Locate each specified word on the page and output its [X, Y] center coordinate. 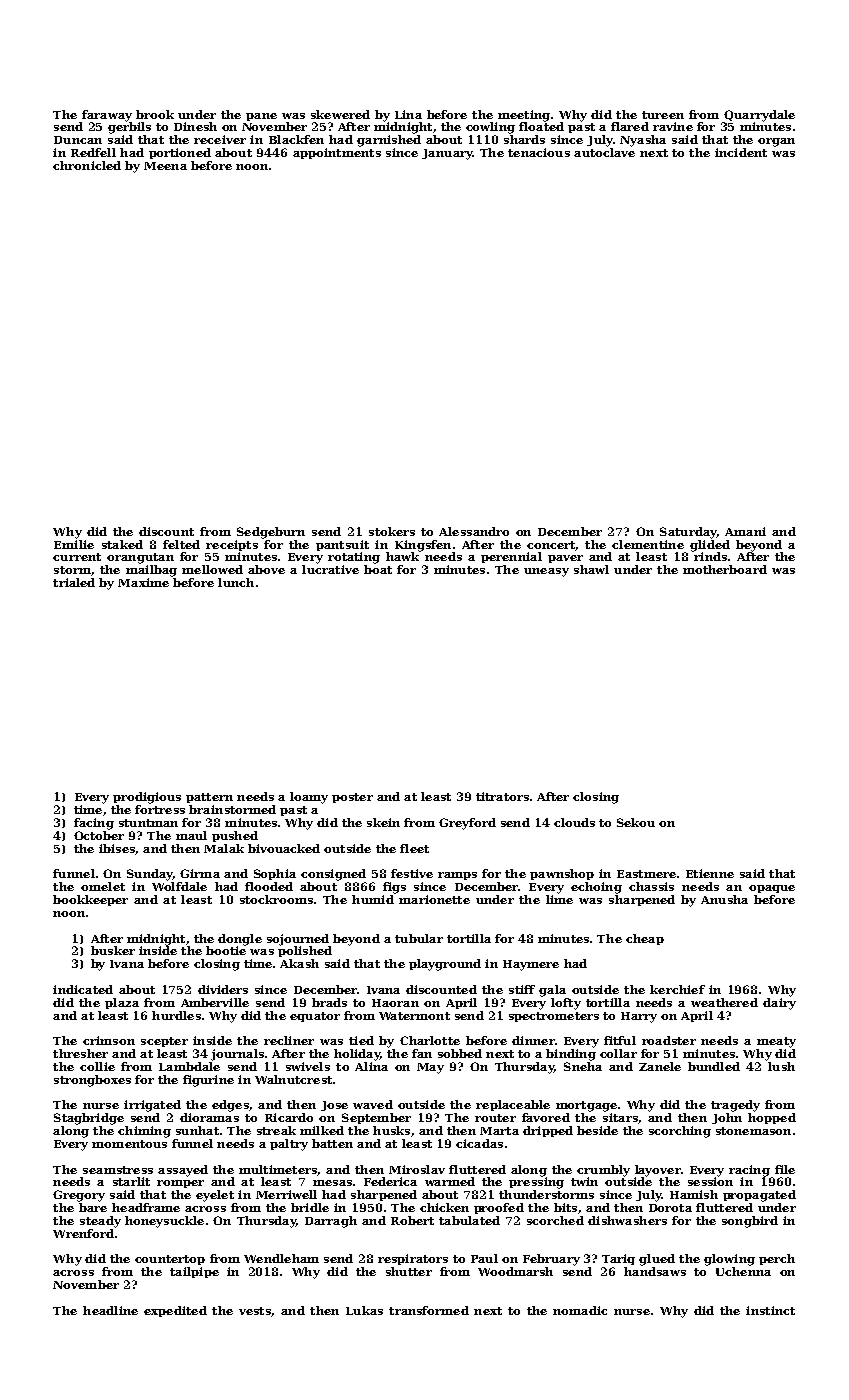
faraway [107, 116]
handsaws [655, 1271]
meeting [524, 116]
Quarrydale [759, 116]
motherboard [725, 569]
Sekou [636, 822]
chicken [444, 1207]
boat [378, 569]
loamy [309, 798]
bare [93, 1207]
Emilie [74, 544]
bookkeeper [90, 900]
